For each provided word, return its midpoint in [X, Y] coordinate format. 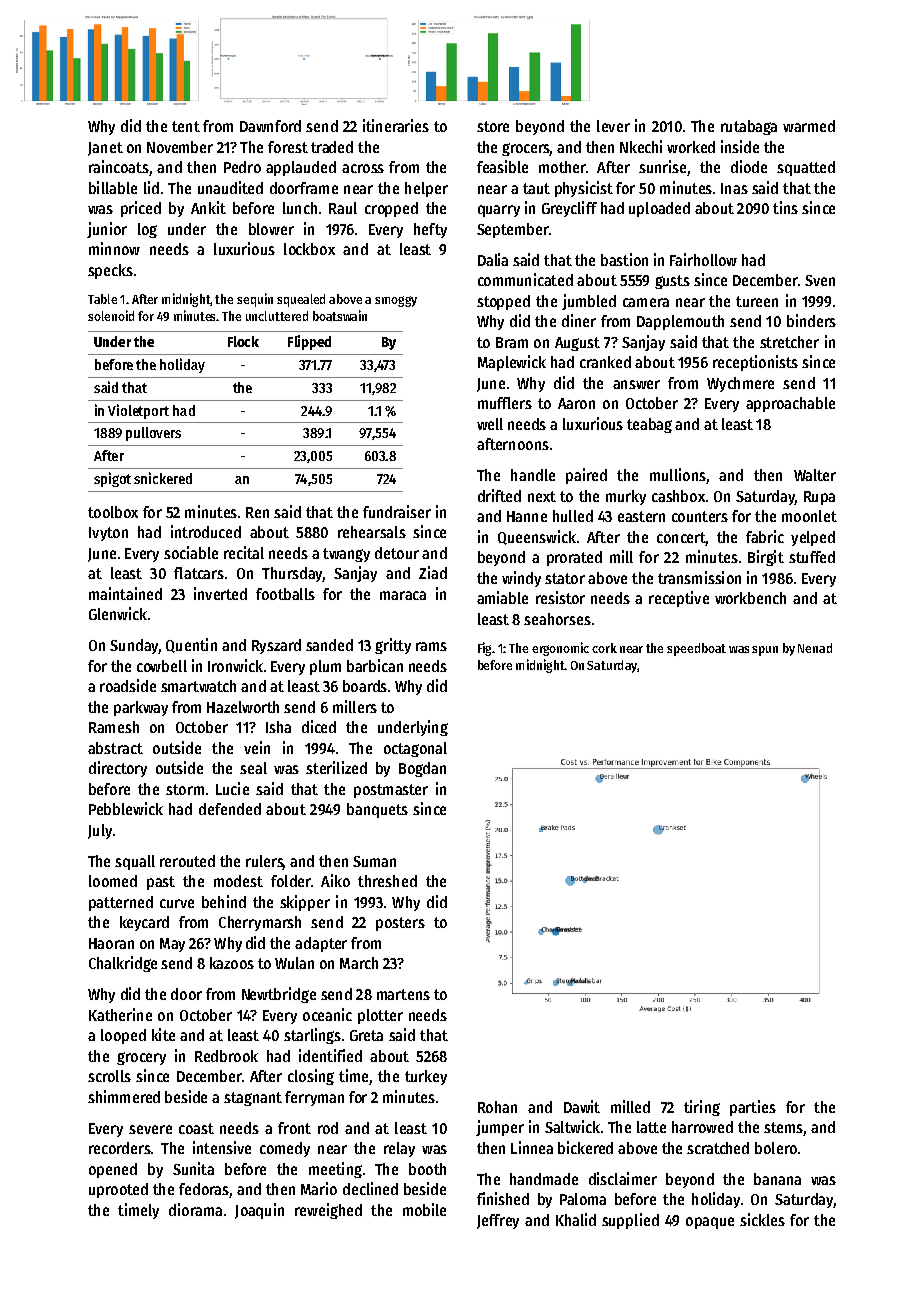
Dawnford [270, 126]
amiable [502, 597]
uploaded [659, 209]
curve [177, 903]
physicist [584, 189]
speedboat [696, 649]
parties [753, 1108]
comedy [285, 1149]
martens [403, 994]
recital [244, 552]
